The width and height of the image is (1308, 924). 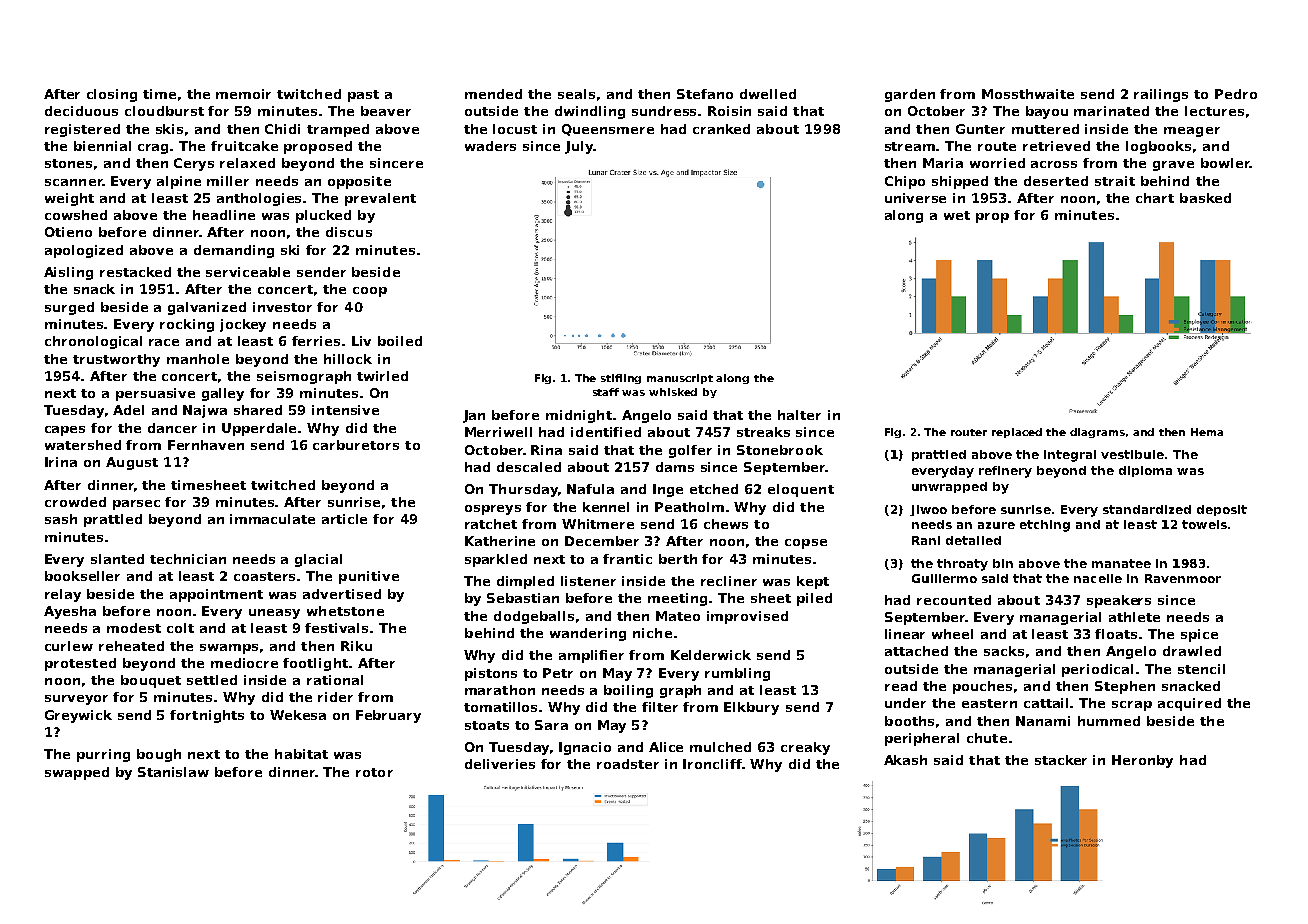 What do you see at coordinates (76, 215) in the image?
I see `cowshed` at bounding box center [76, 215].
